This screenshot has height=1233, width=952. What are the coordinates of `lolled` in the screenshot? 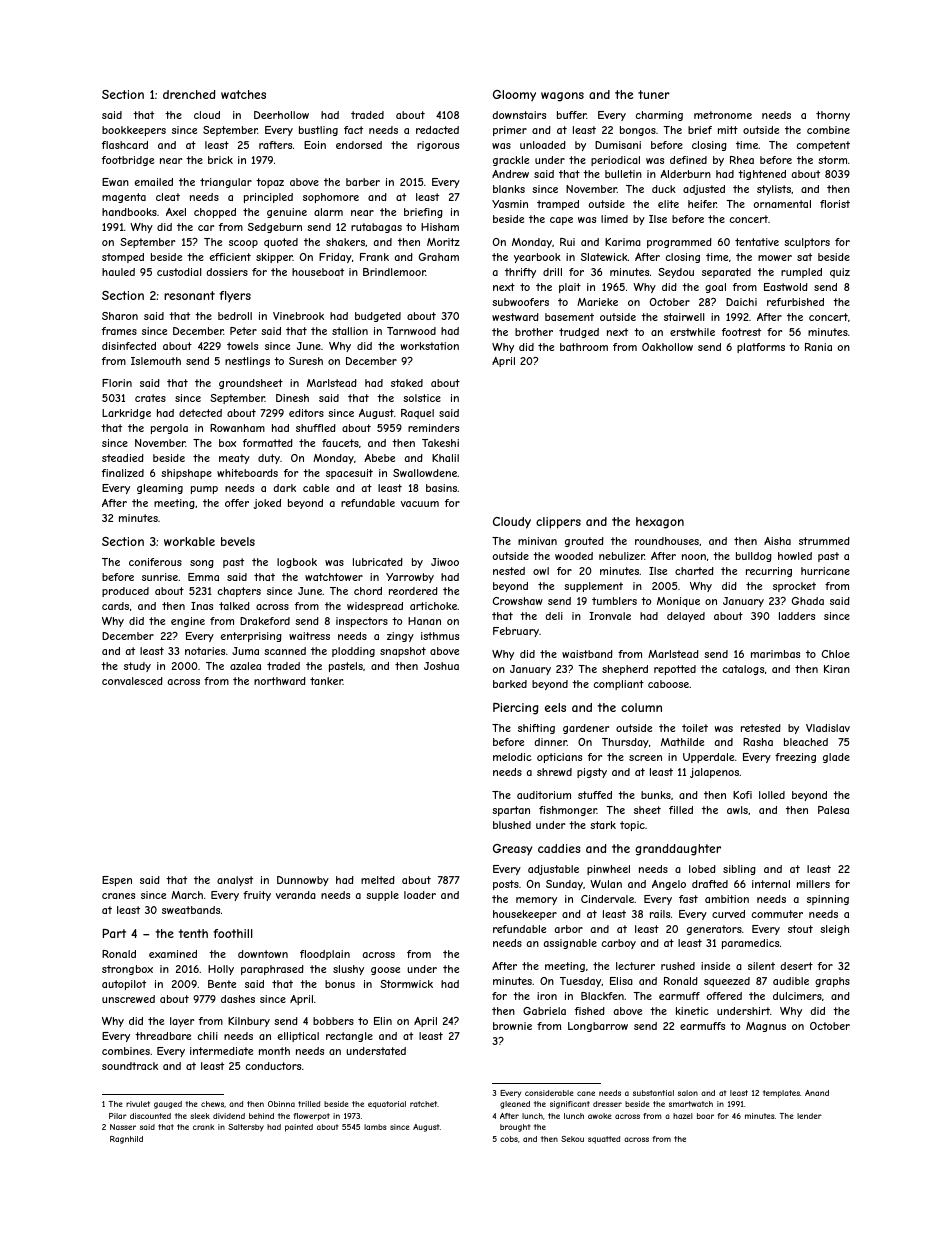 It's located at (772, 795).
